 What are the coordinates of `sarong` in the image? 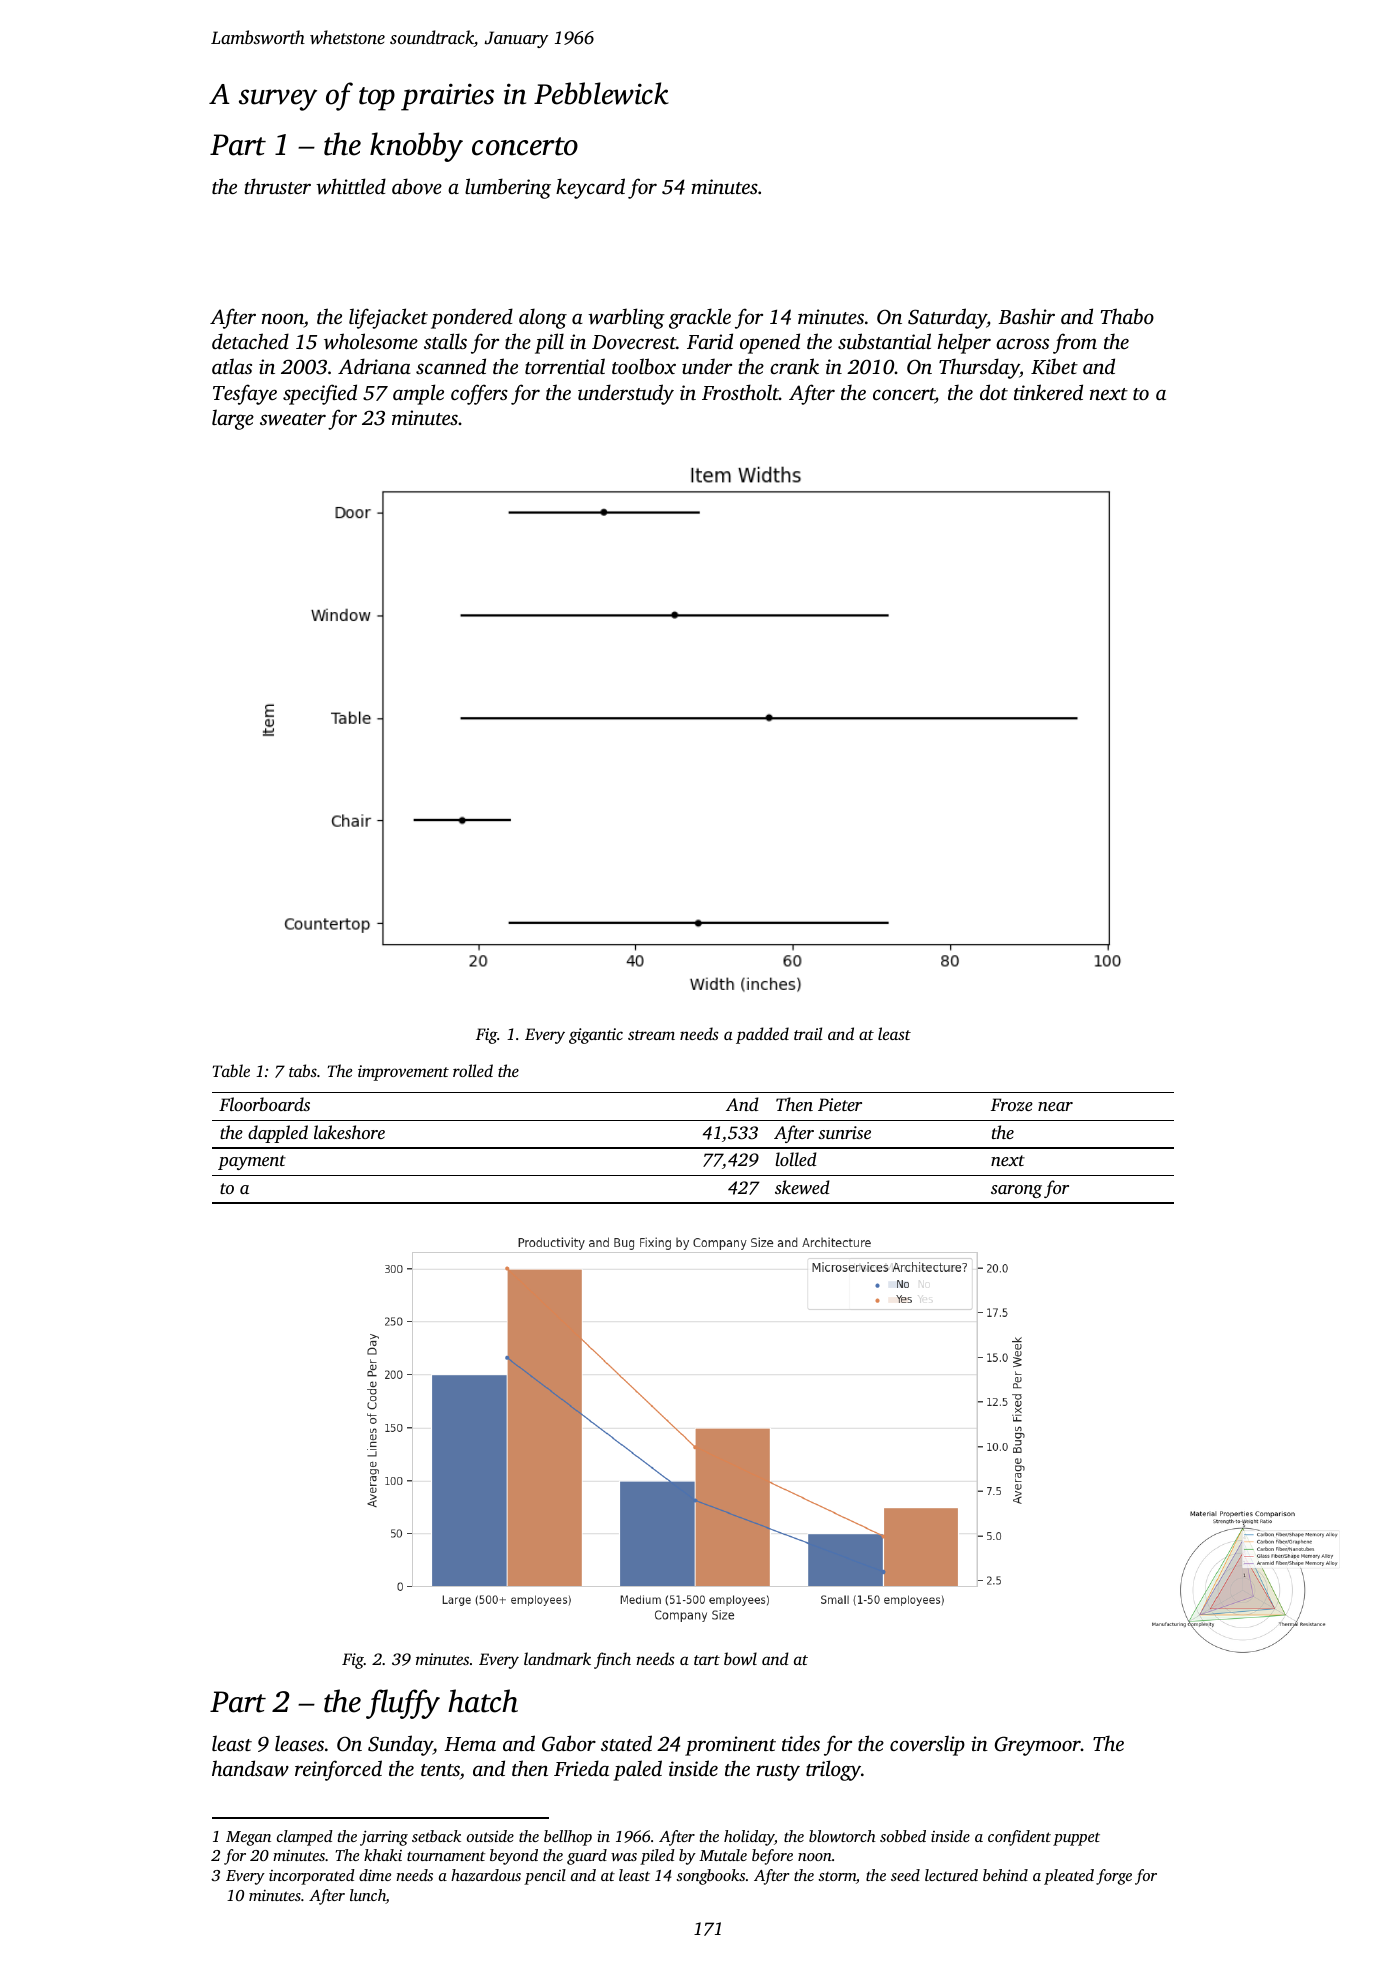 It's located at (1016, 1191).
